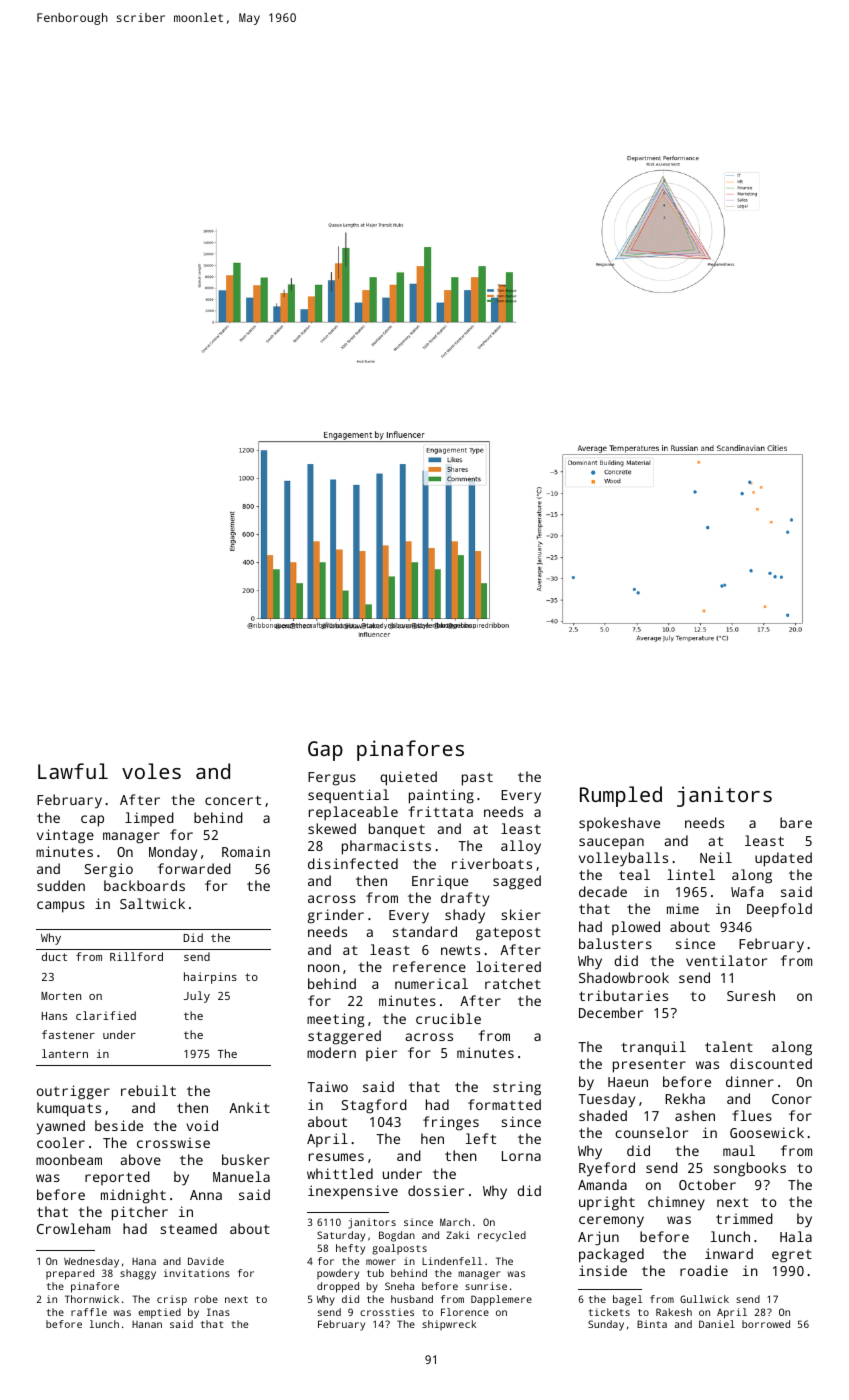  I want to click on Rumpled, so click(621, 796).
